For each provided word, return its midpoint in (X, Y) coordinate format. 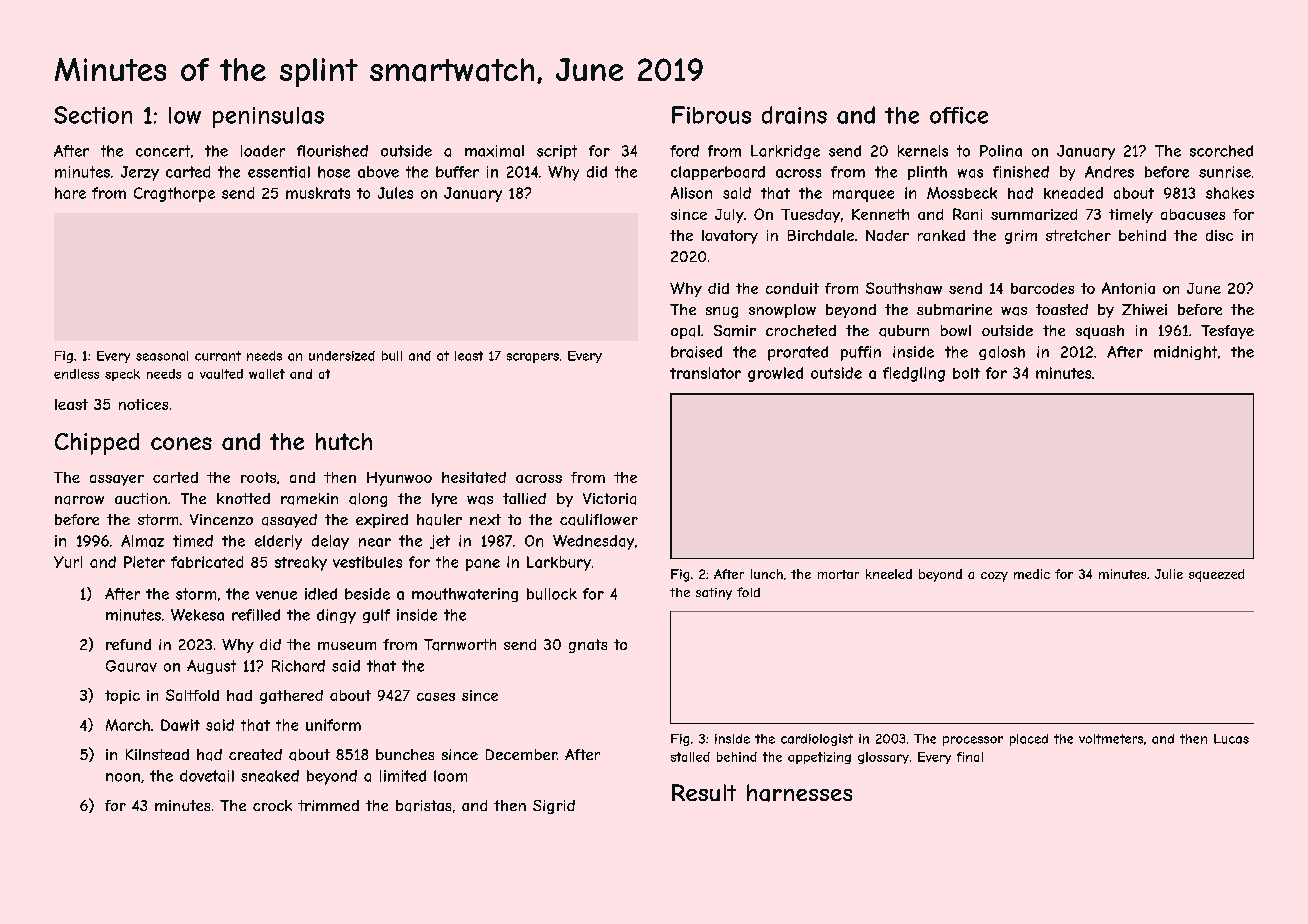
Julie (1169, 574)
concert (163, 151)
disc (1219, 235)
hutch (344, 441)
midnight (1185, 353)
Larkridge (785, 152)
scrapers (533, 358)
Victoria (609, 499)
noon (123, 777)
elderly (278, 542)
